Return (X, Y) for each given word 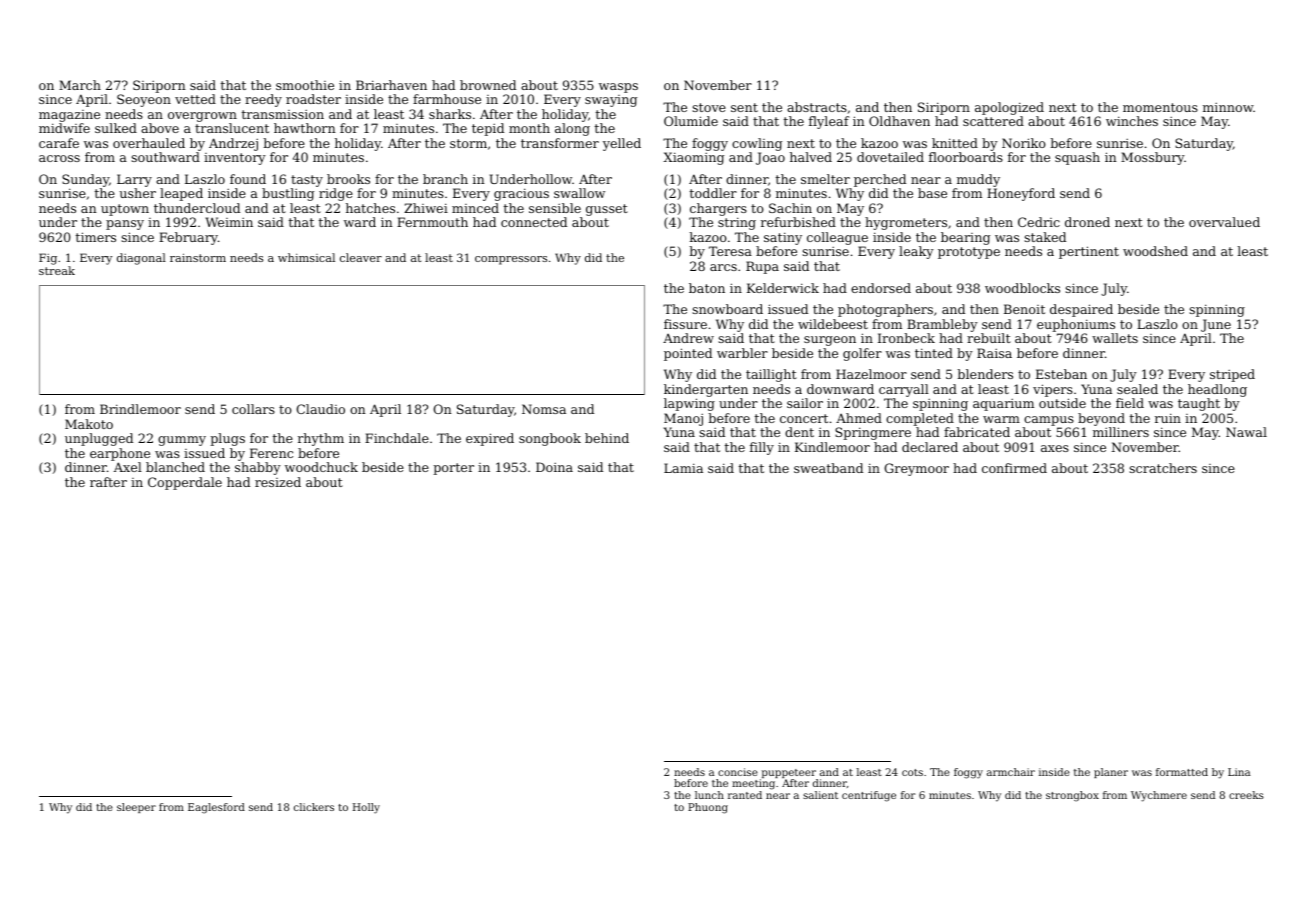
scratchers (1163, 468)
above (160, 128)
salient (820, 795)
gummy (182, 441)
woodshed (1155, 251)
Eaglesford (216, 808)
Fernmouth (432, 222)
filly (762, 448)
